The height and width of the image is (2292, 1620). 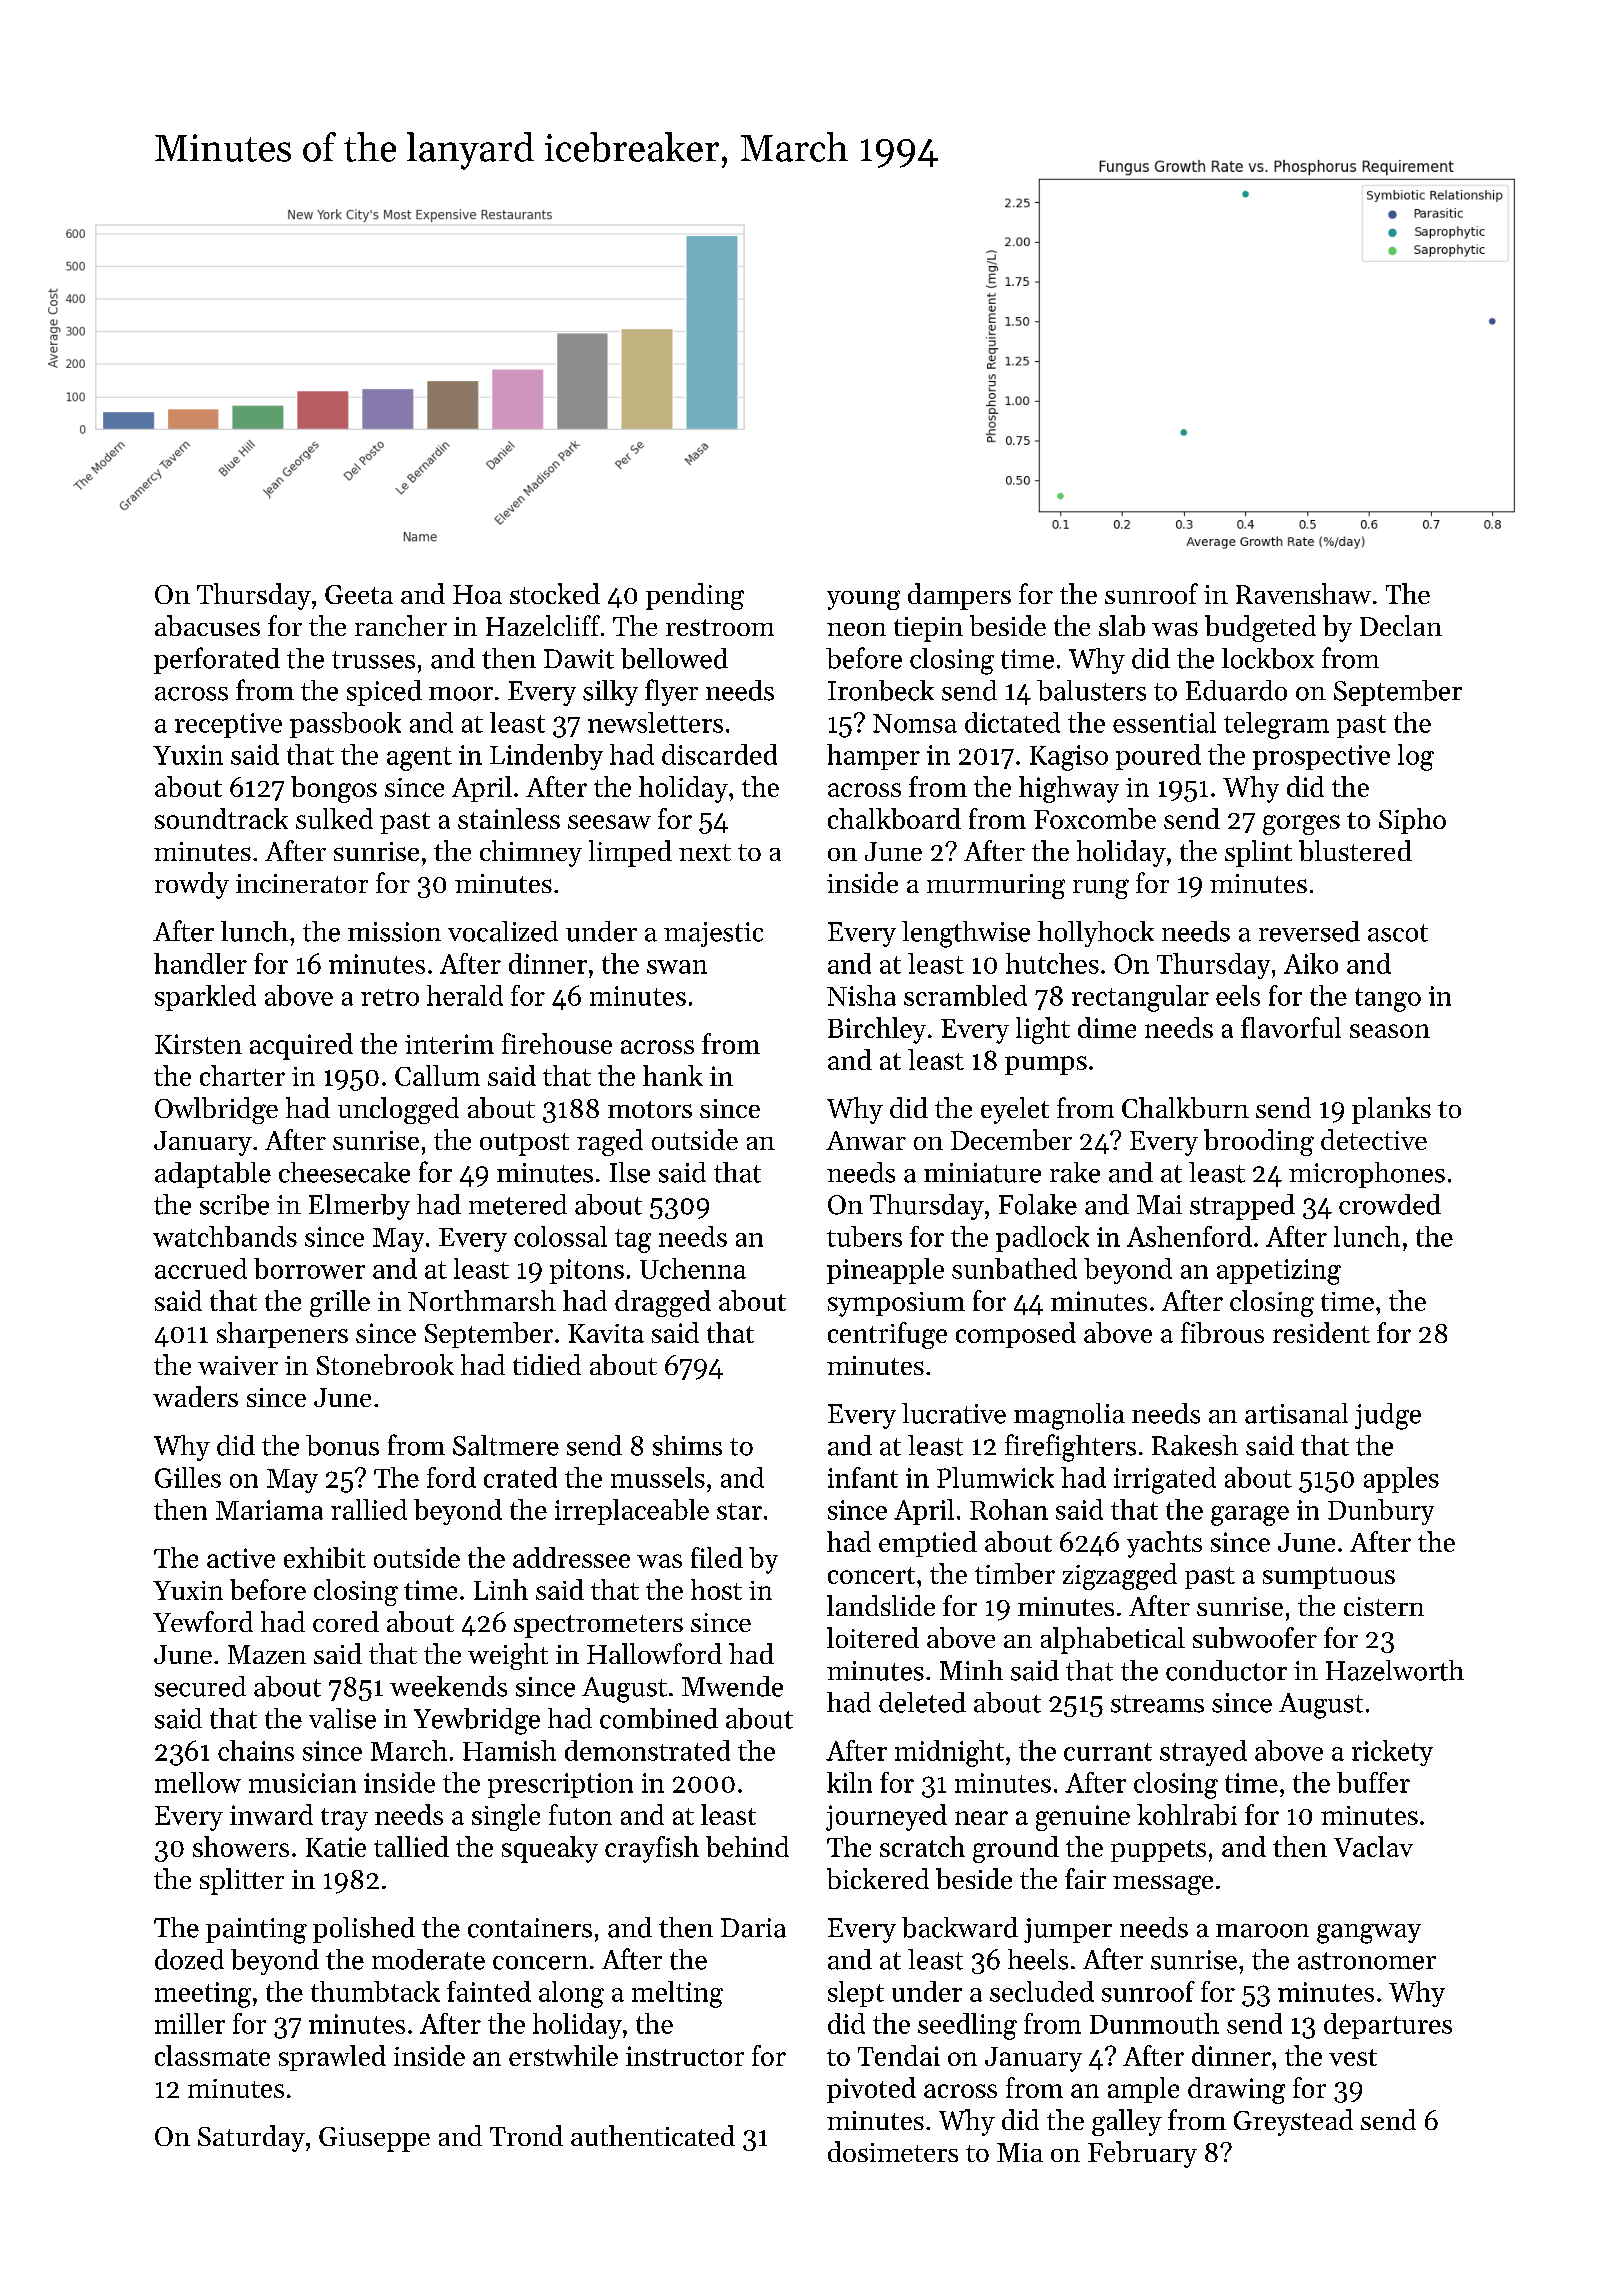 I want to click on abacuses, so click(x=207, y=625).
